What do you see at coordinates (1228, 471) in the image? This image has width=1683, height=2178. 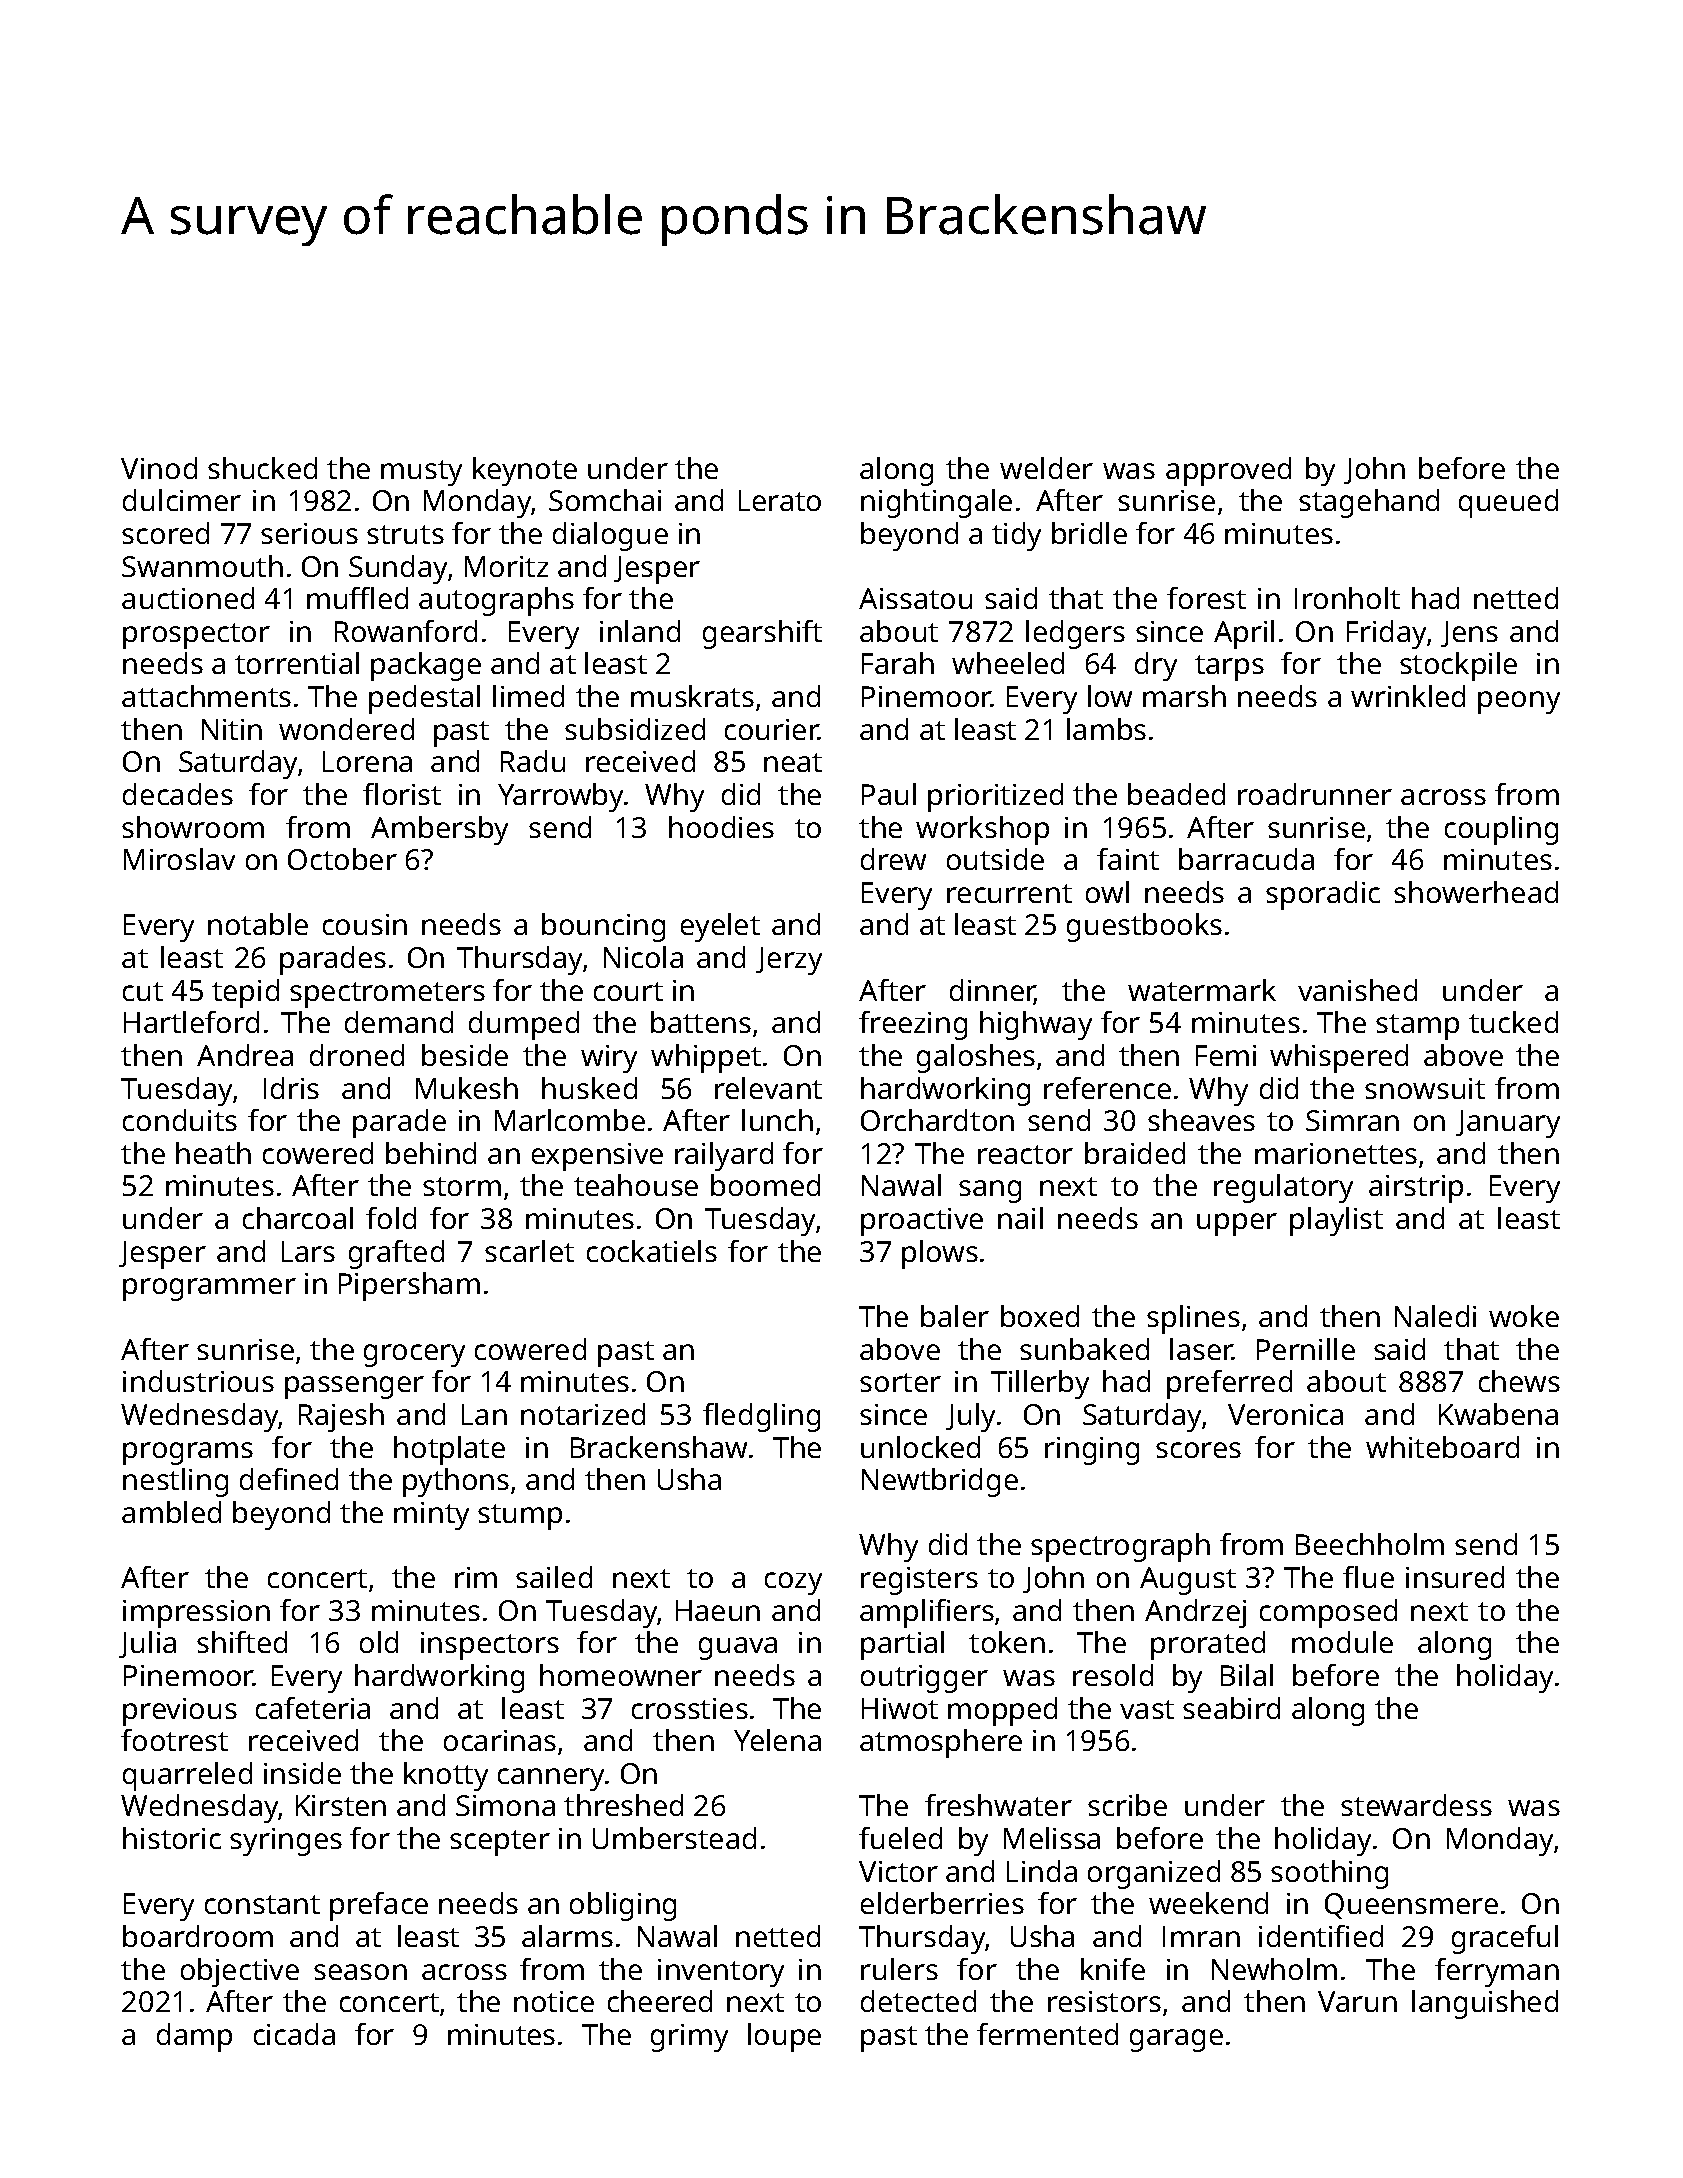 I see `approved` at bounding box center [1228, 471].
